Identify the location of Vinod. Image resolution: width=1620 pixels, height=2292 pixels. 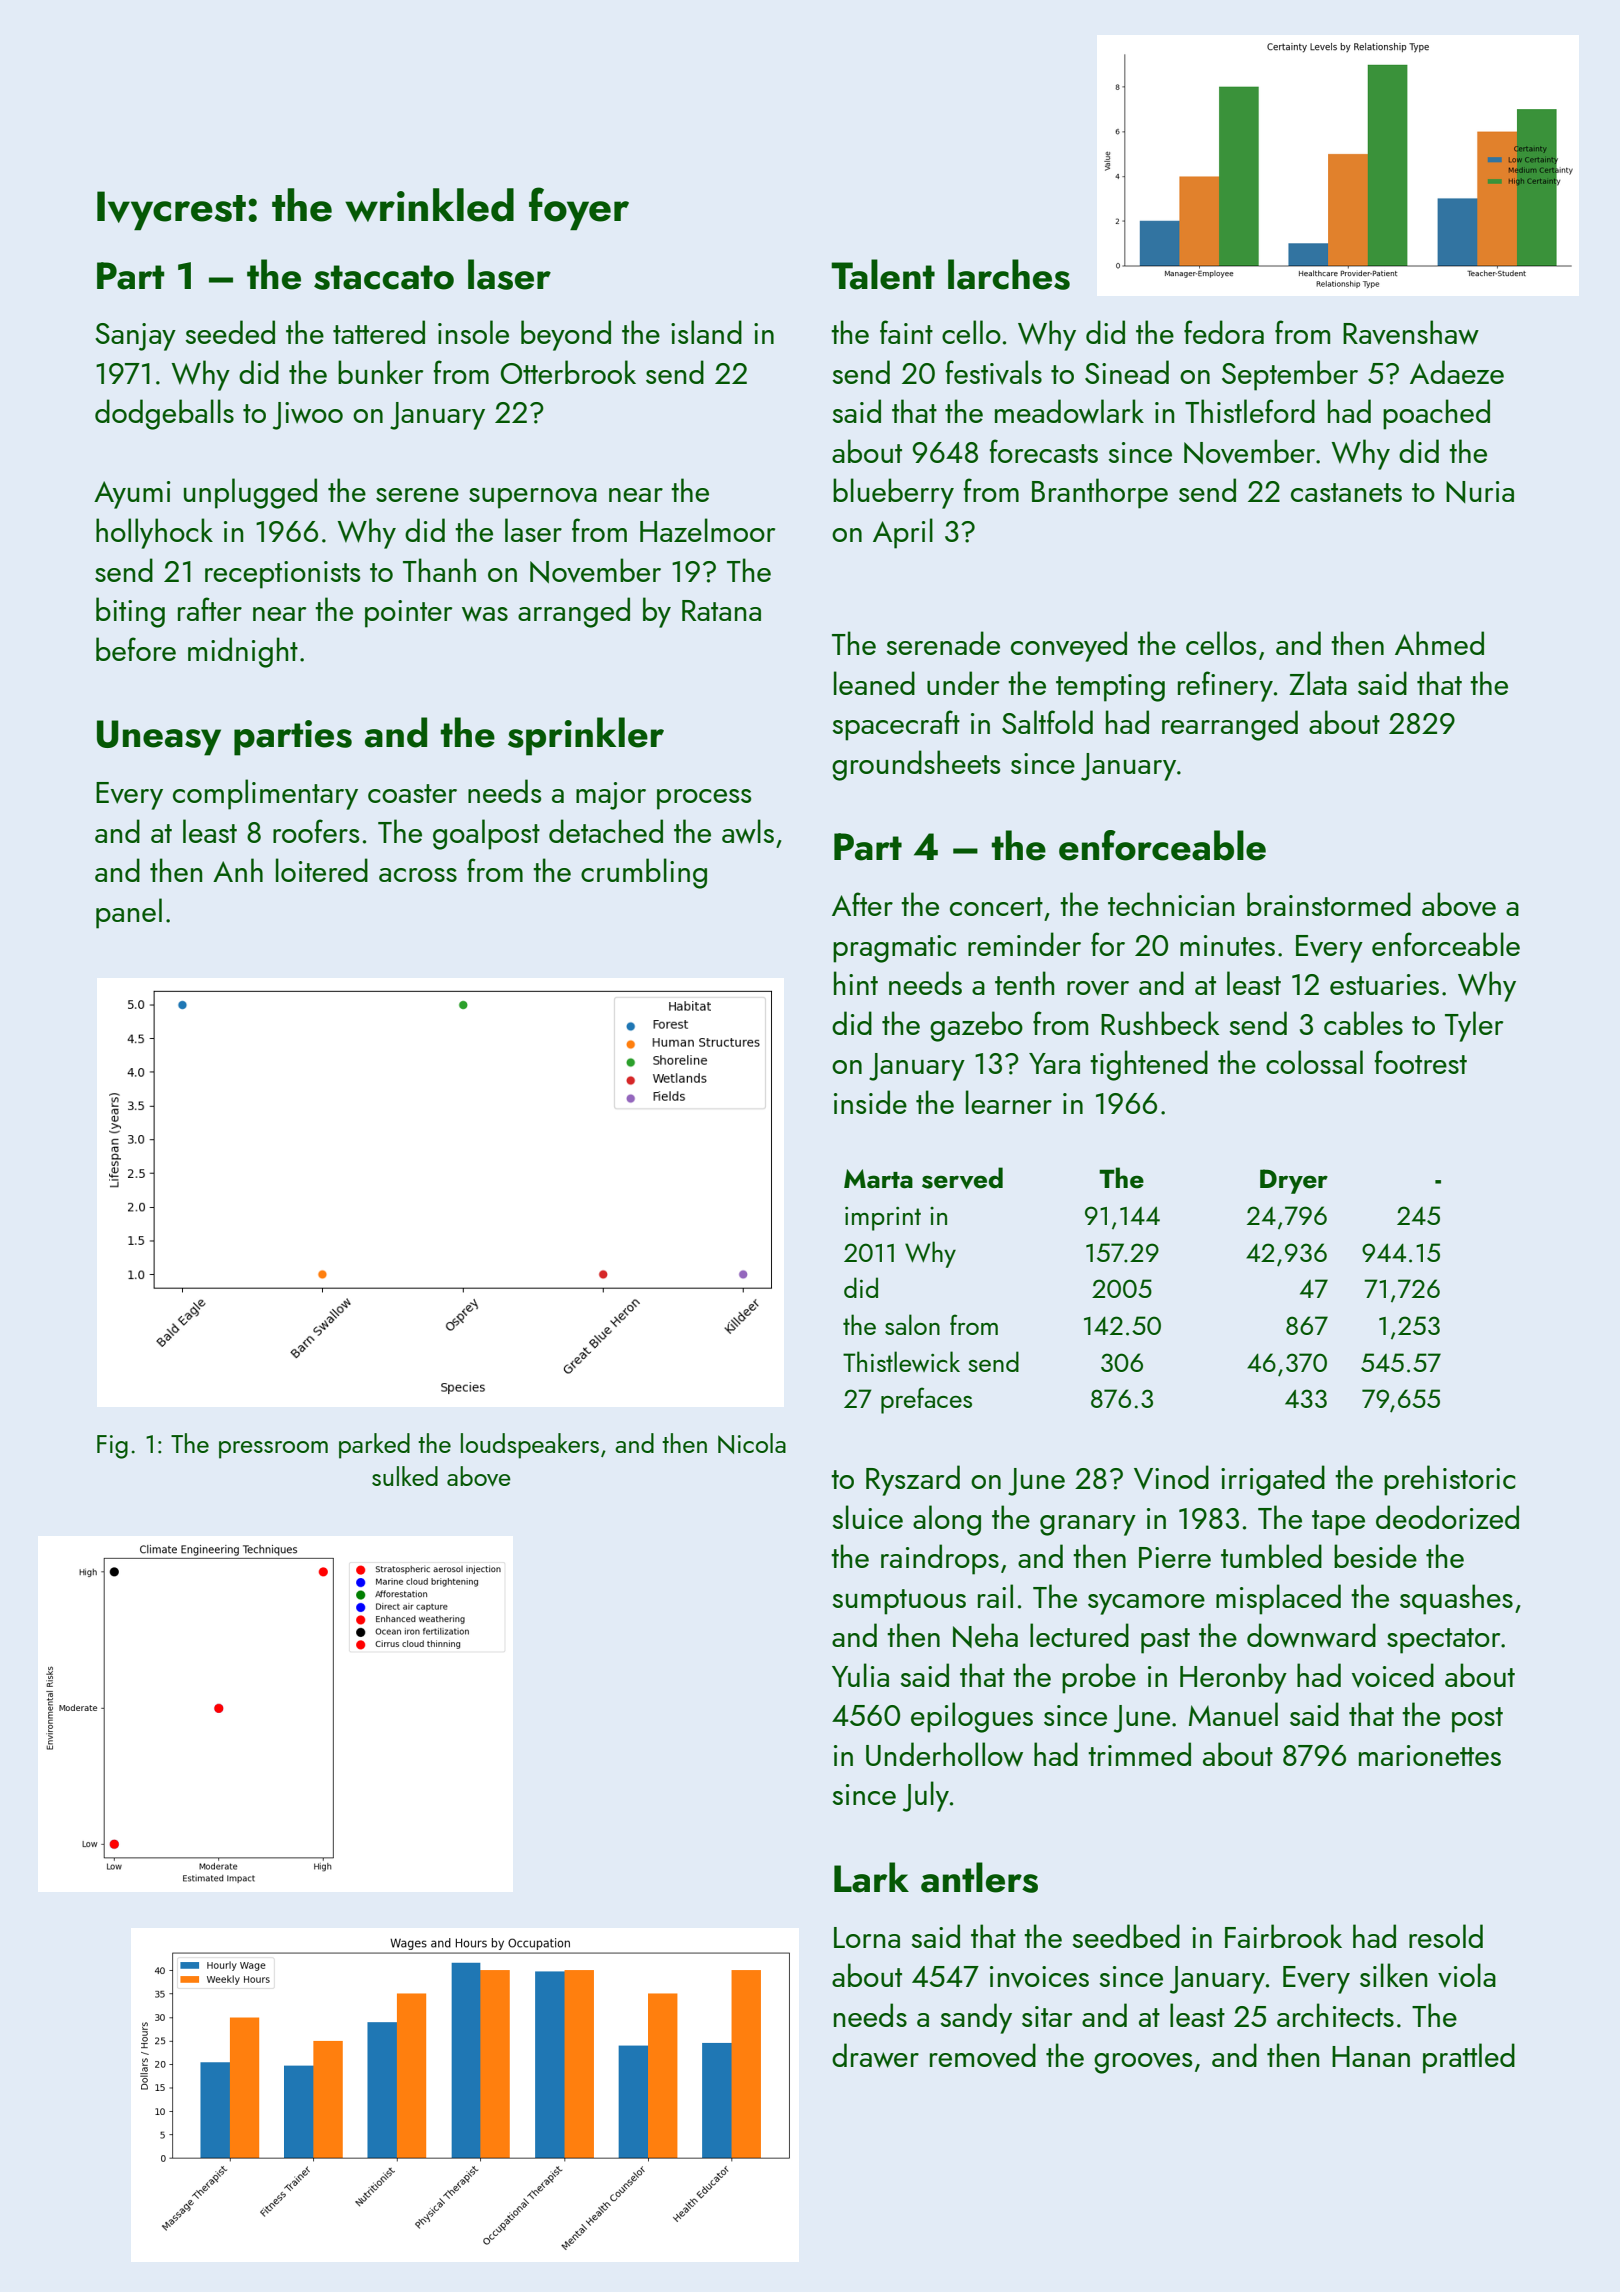
(1171, 1477).
